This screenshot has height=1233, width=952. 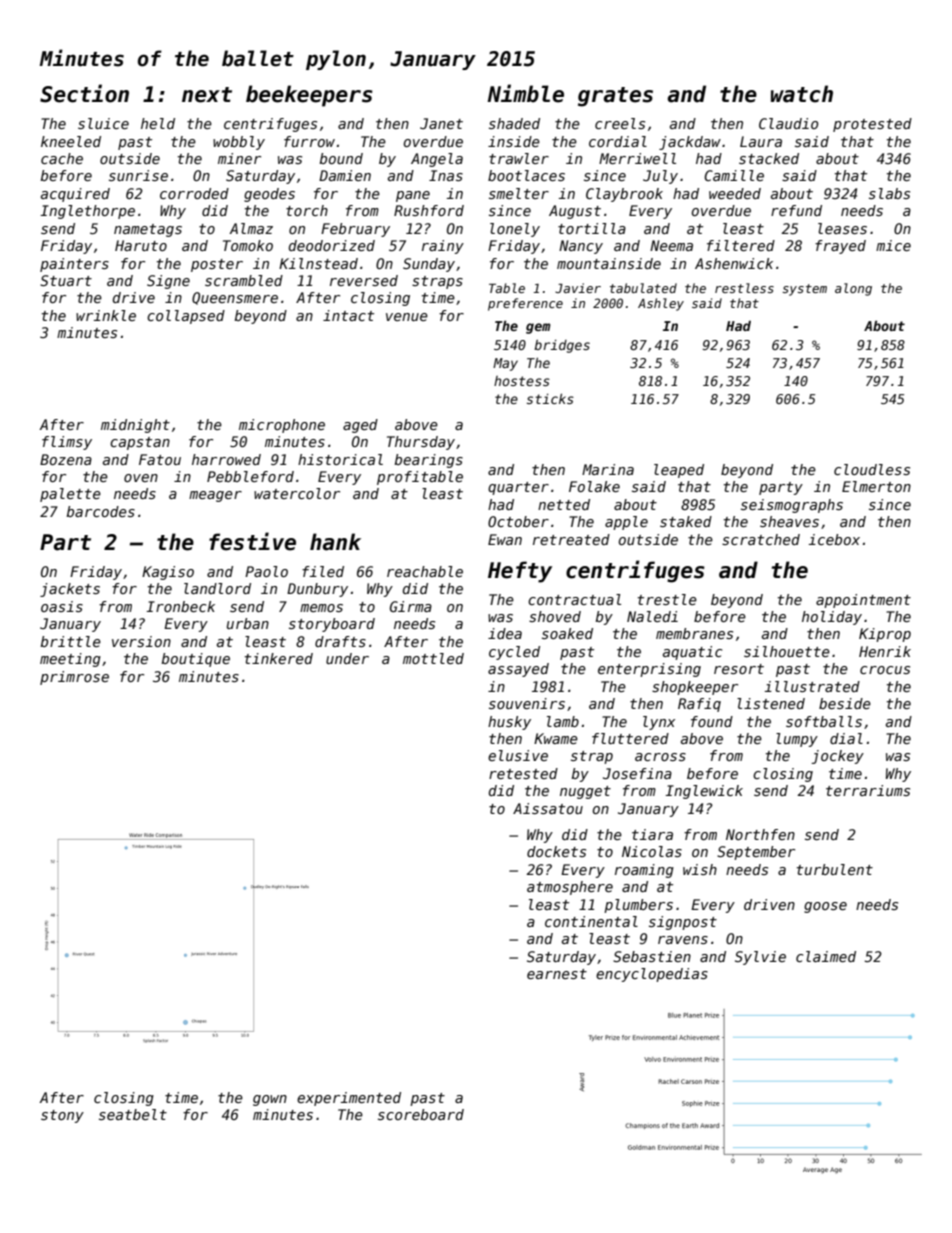 What do you see at coordinates (556, 851) in the screenshot?
I see `dockets` at bounding box center [556, 851].
